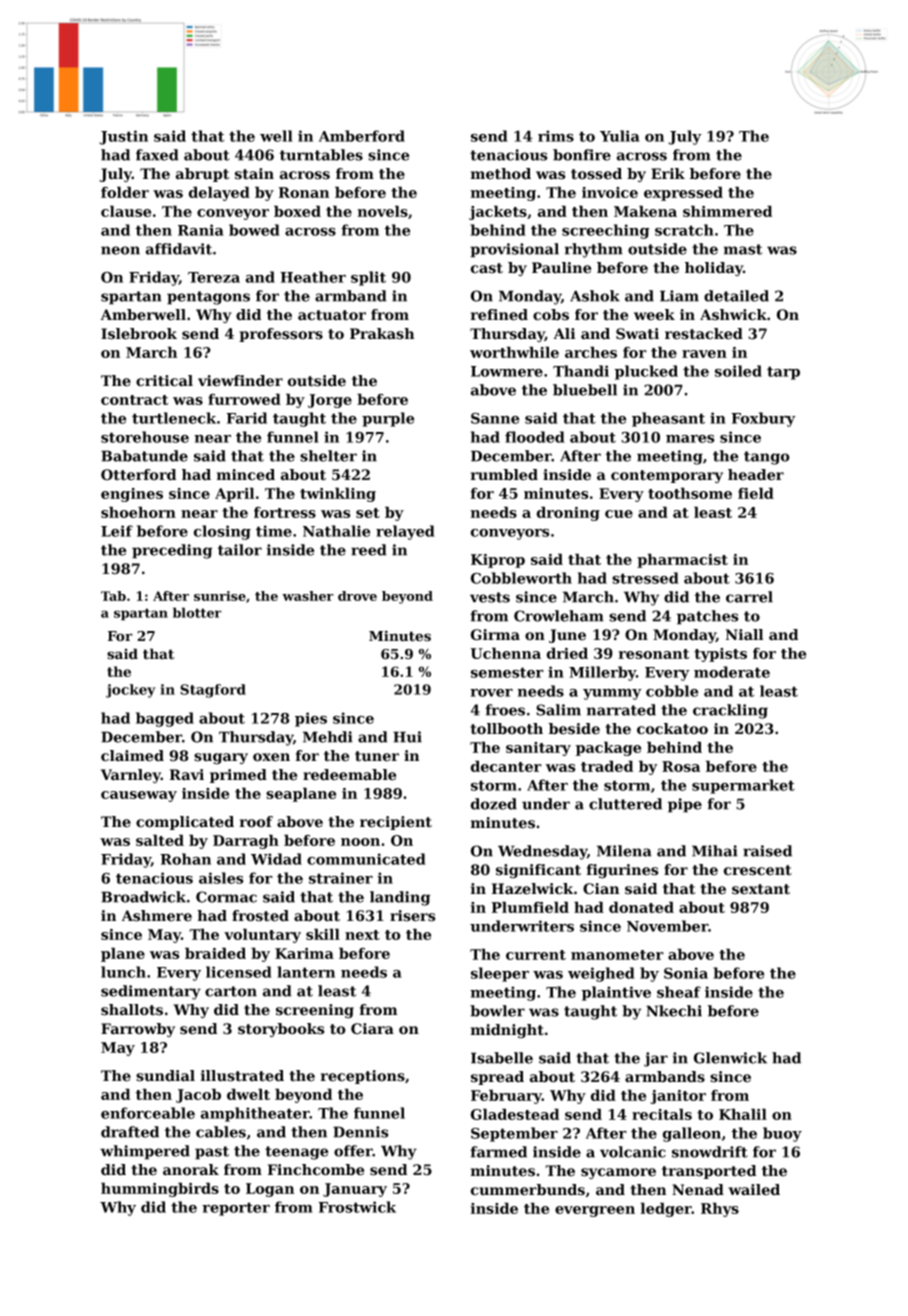 The width and height of the screenshot is (908, 1316). I want to click on supermarket, so click(743, 786).
